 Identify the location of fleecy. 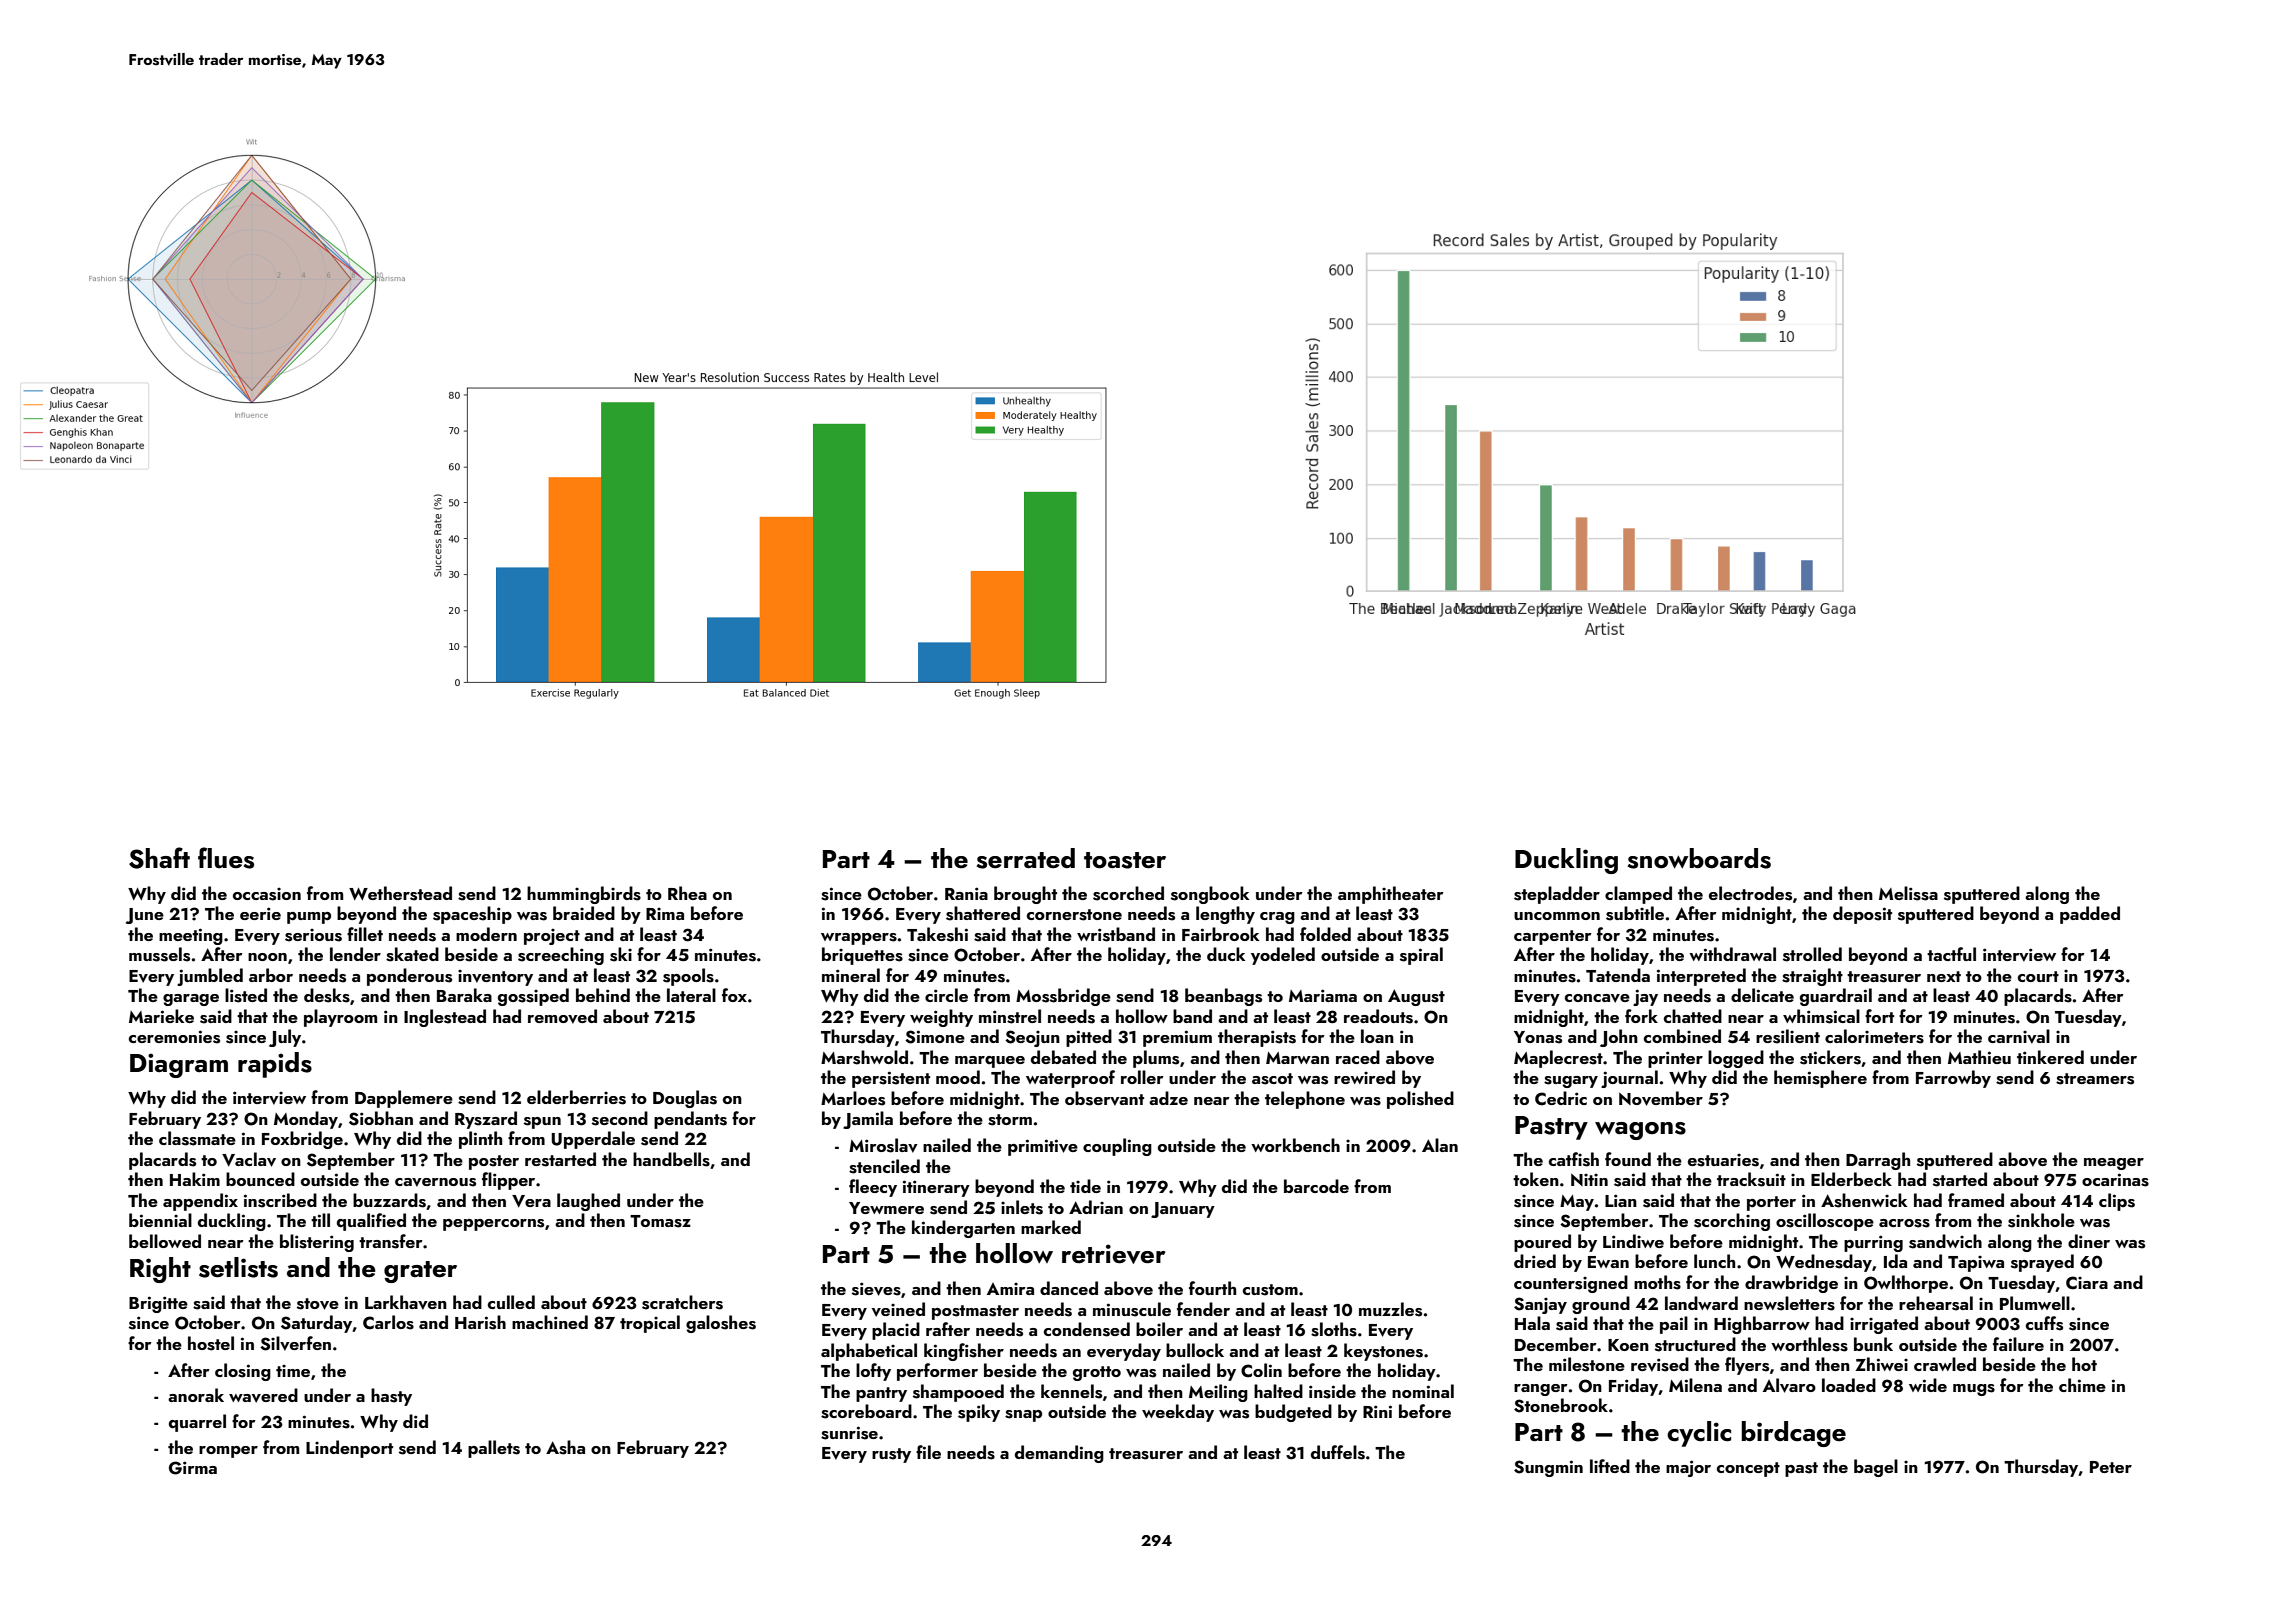
(873, 1188).
